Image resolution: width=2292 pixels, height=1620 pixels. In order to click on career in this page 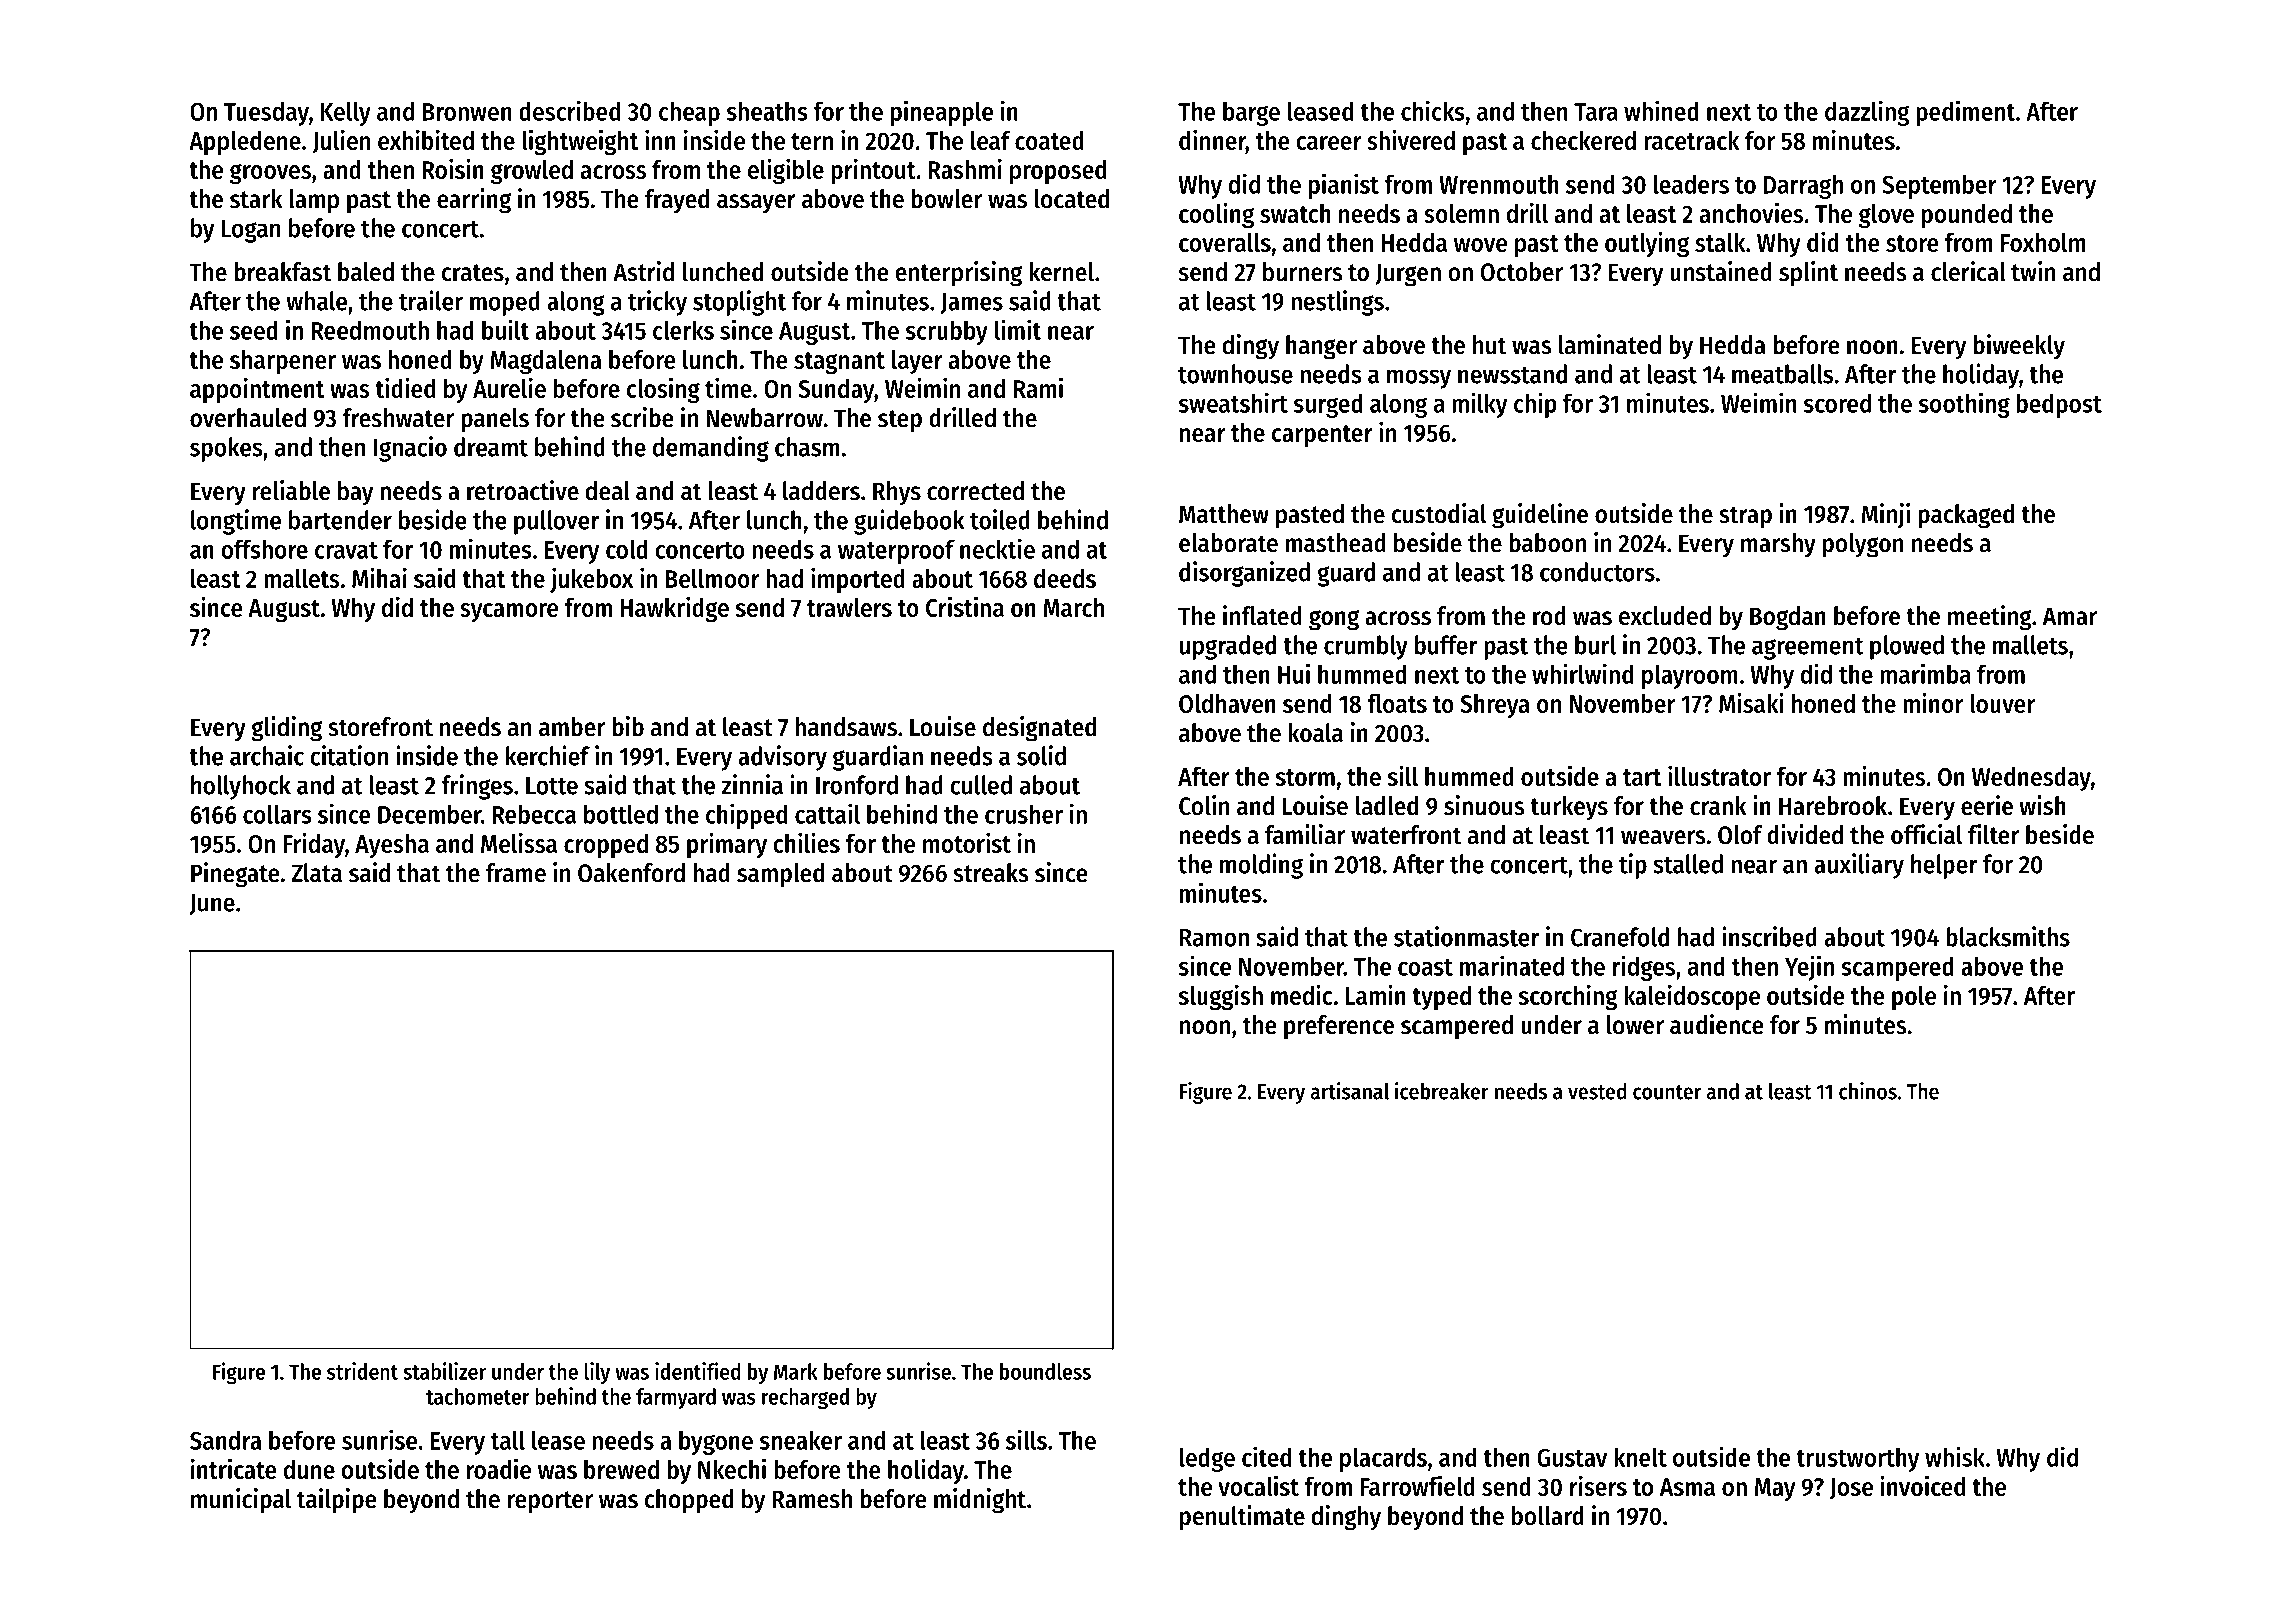, I will do `click(1329, 143)`.
